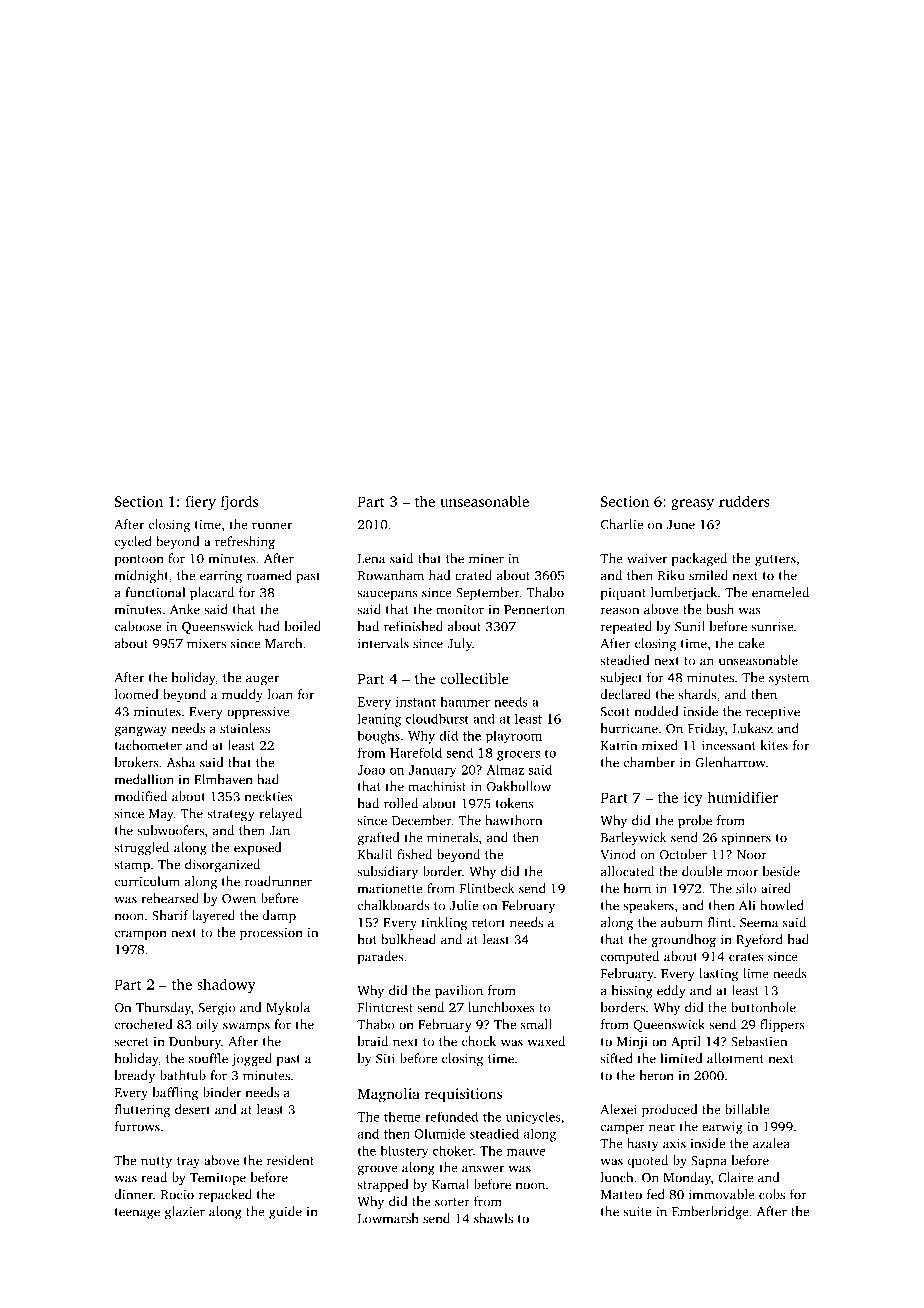 The height and width of the image is (1308, 924). Describe the element at coordinates (730, 762) in the image. I see `Glenharrow` at that location.
